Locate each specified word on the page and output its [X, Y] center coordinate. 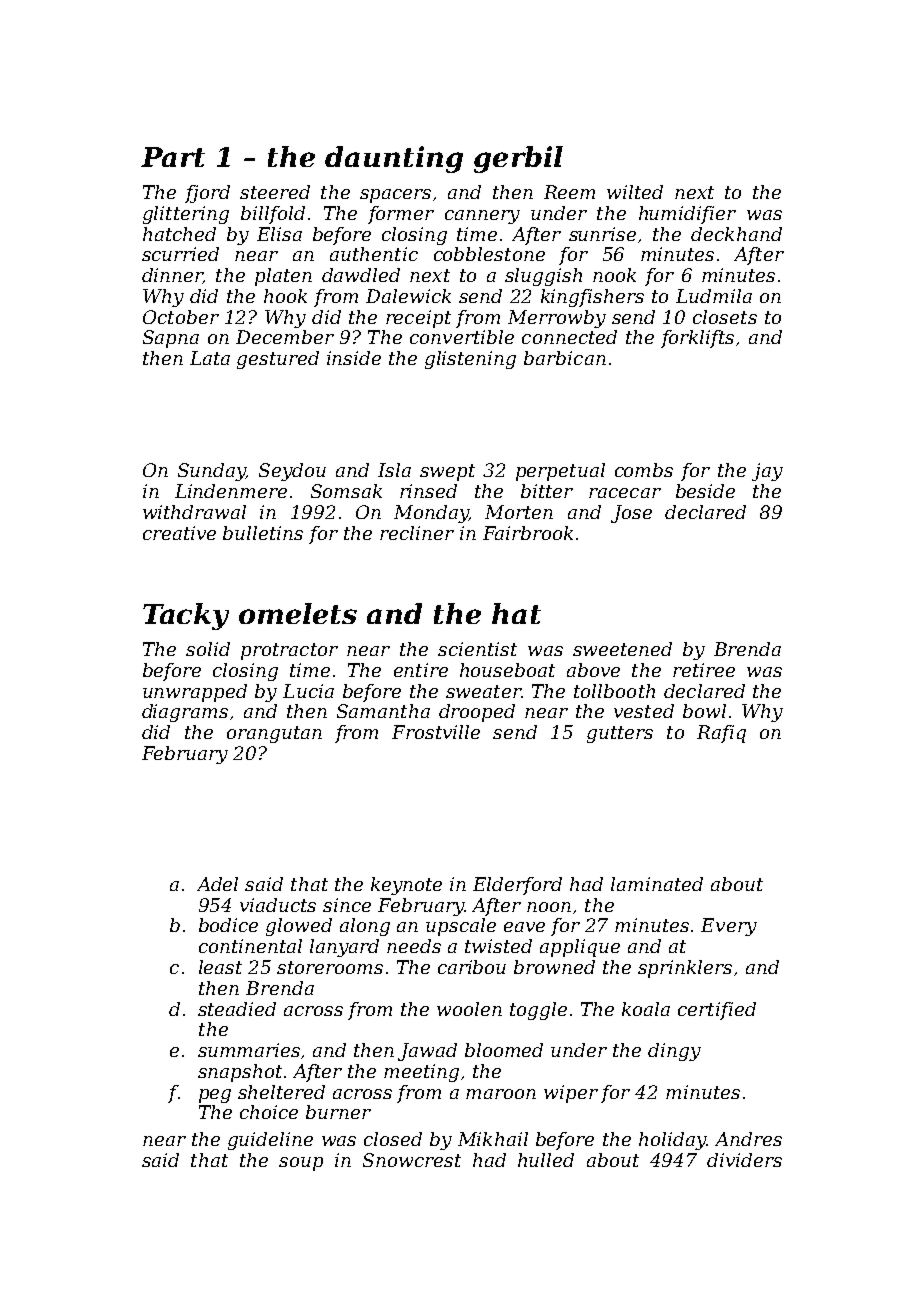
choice [269, 1112]
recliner [417, 533]
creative [179, 533]
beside [705, 491]
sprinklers [685, 969]
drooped [477, 713]
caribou [472, 967]
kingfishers [592, 298]
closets [725, 317]
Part [173, 157]
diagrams [185, 713]
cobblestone [489, 254]
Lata [210, 358]
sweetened [622, 649]
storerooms [330, 967]
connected [569, 337]
